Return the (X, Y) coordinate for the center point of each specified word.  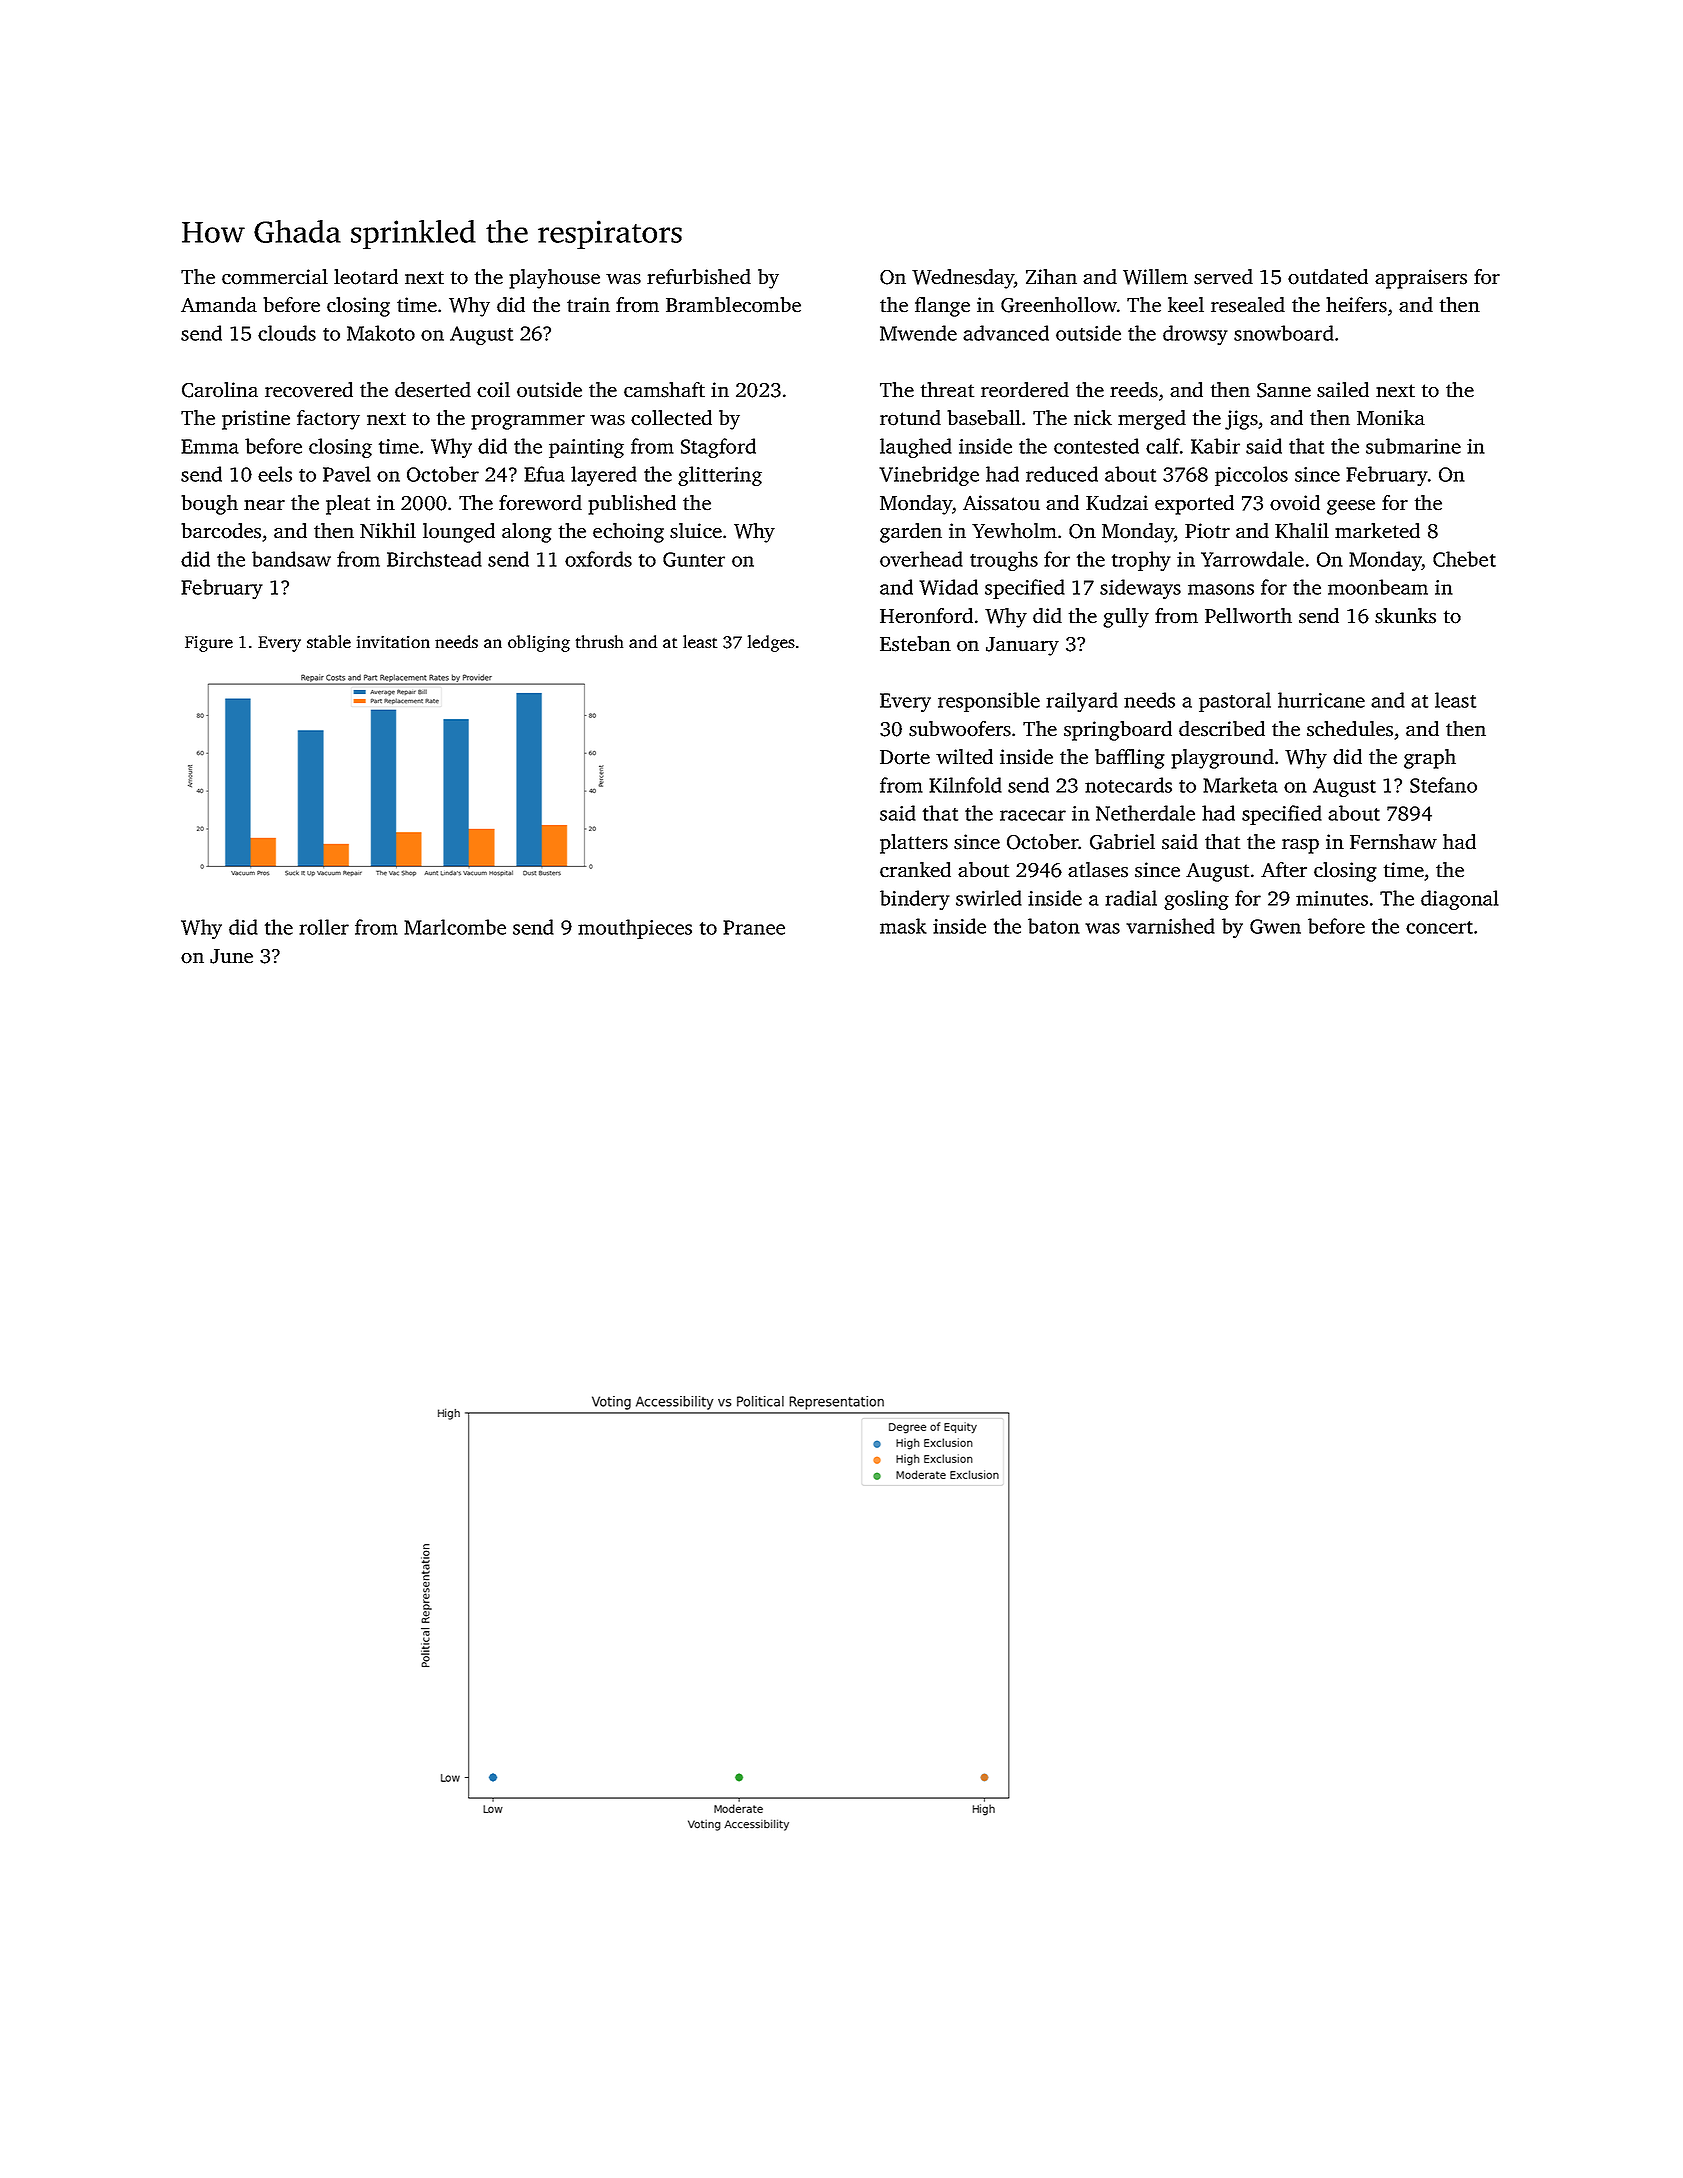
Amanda (219, 304)
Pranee (754, 927)
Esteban (915, 644)
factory (328, 420)
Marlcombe (455, 927)
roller (324, 927)
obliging (539, 643)
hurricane (1321, 700)
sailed (1343, 390)
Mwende (918, 333)
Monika (1391, 418)
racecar (1033, 815)
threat (948, 390)
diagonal (1460, 900)
